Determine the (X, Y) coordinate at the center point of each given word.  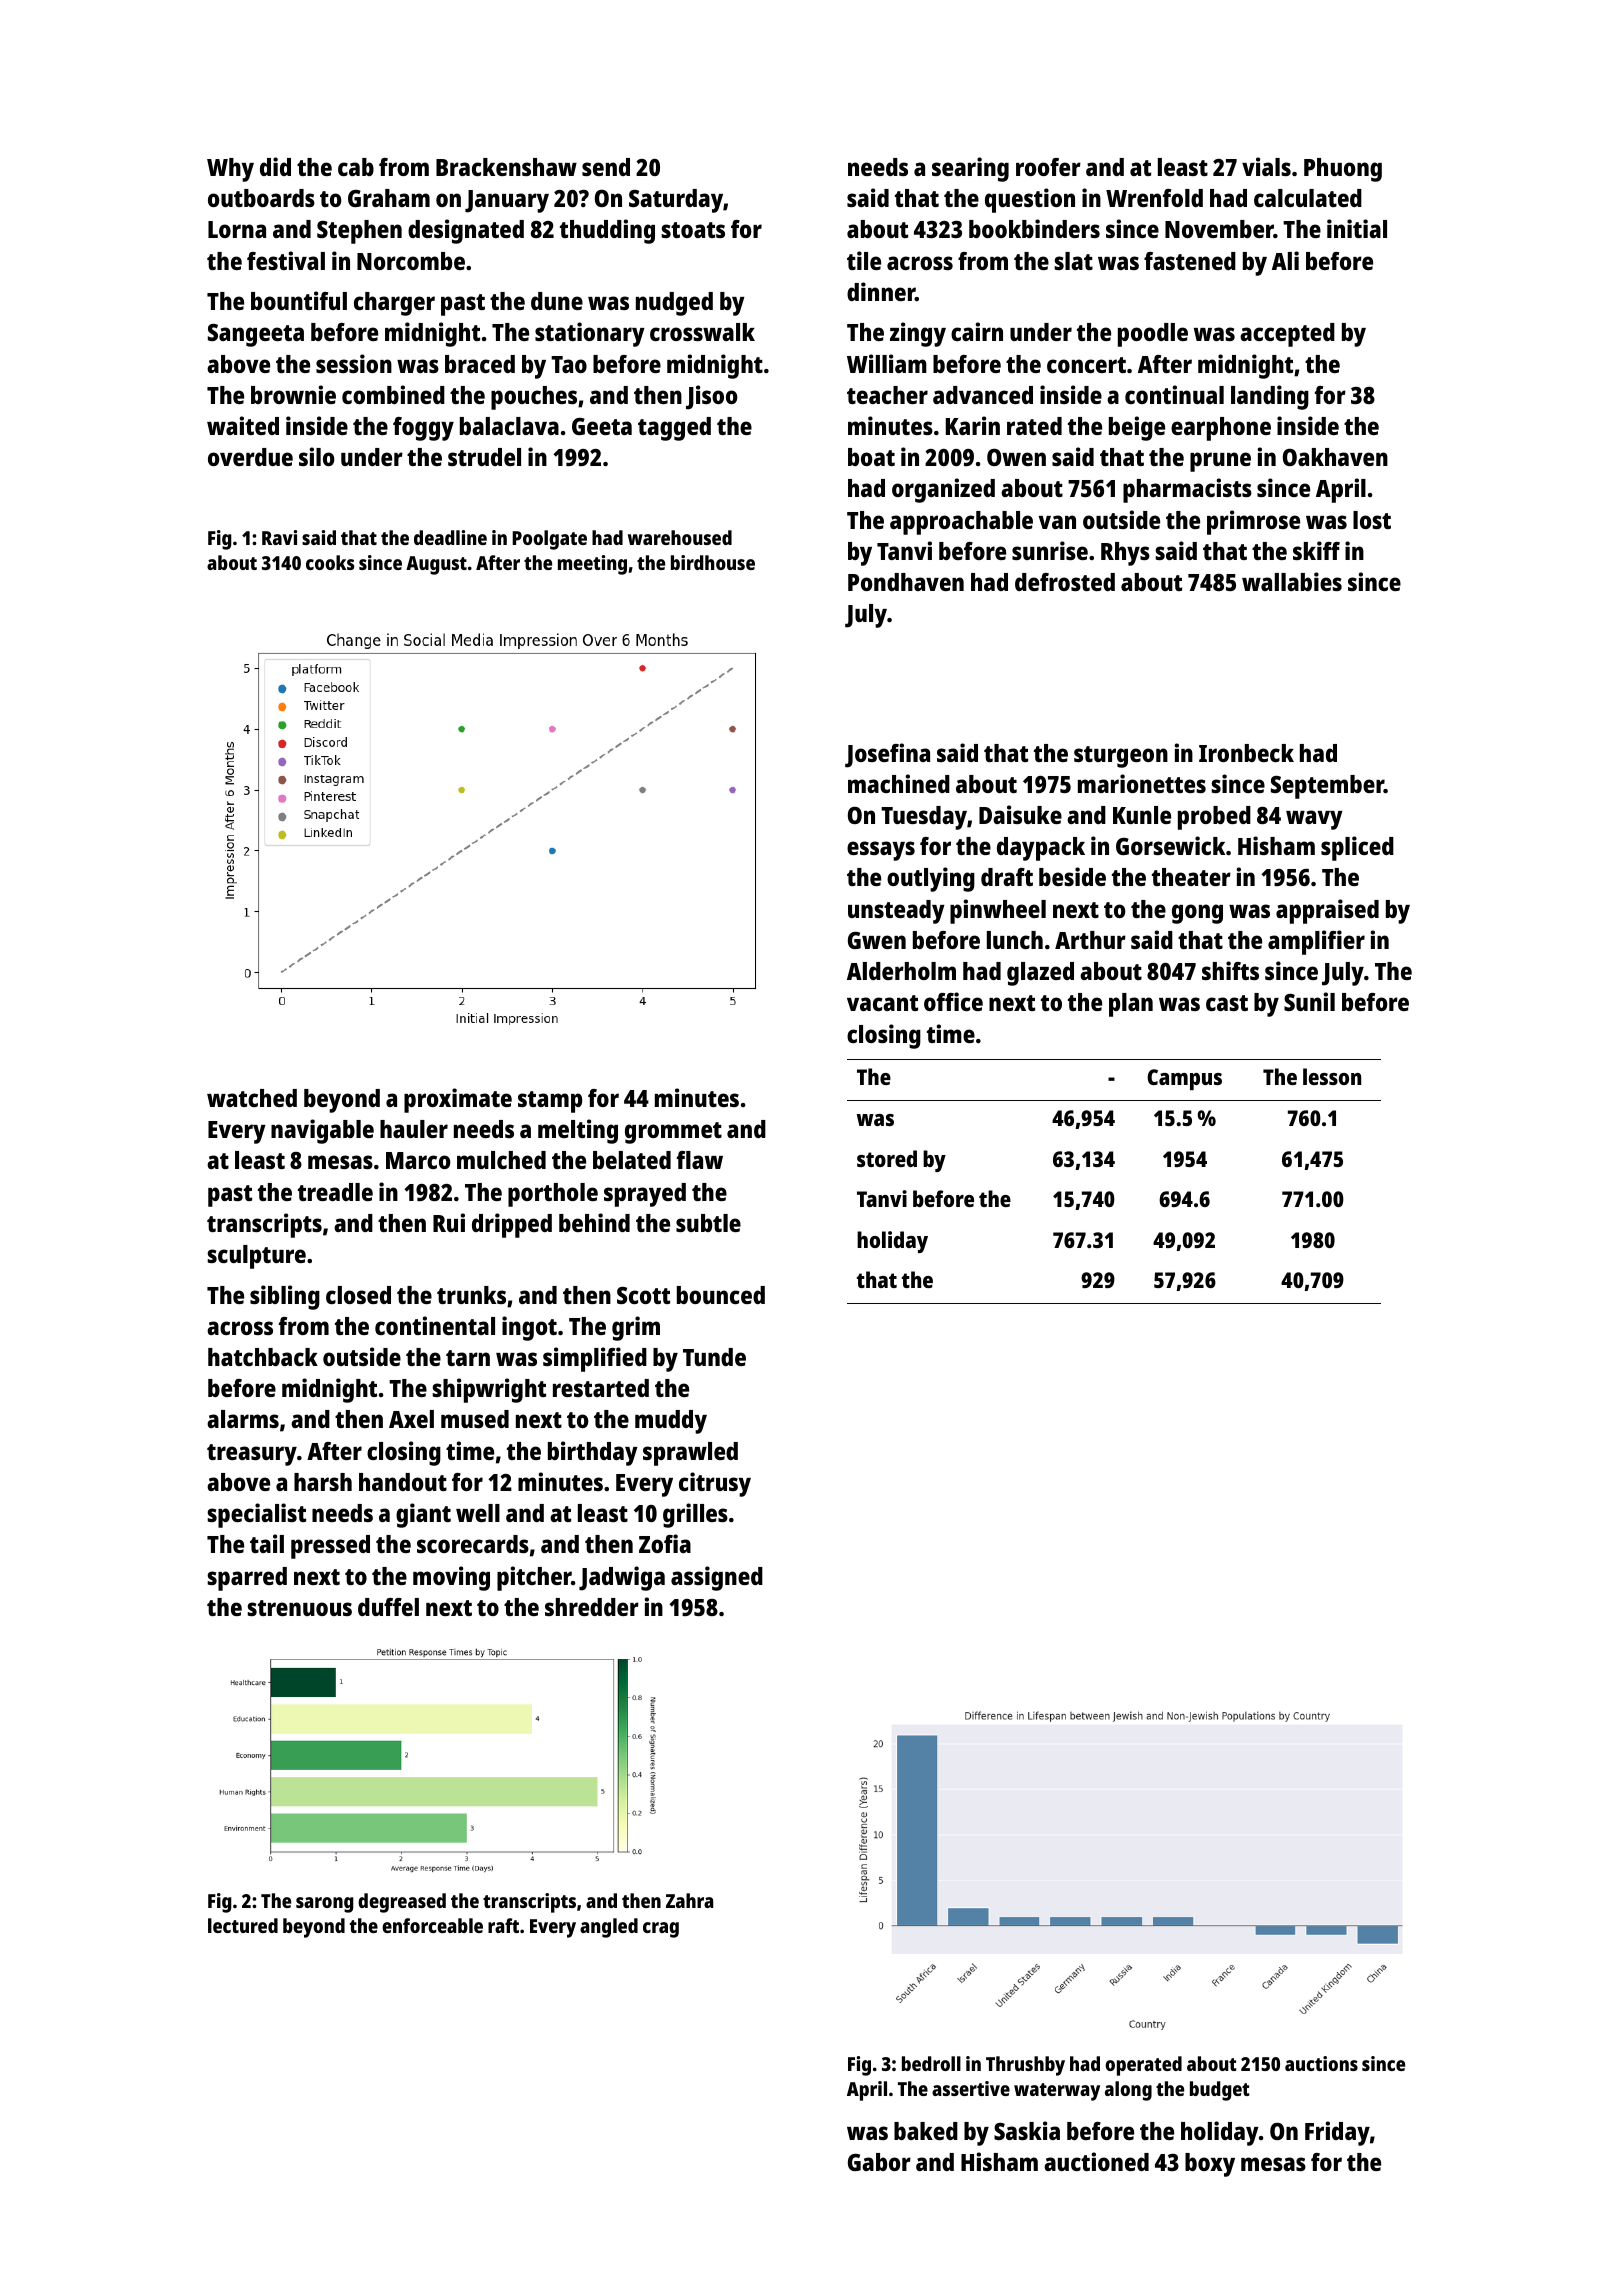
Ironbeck (1246, 753)
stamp (550, 1102)
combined (393, 394)
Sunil (1309, 1001)
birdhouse (713, 562)
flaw (700, 1160)
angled (609, 1928)
